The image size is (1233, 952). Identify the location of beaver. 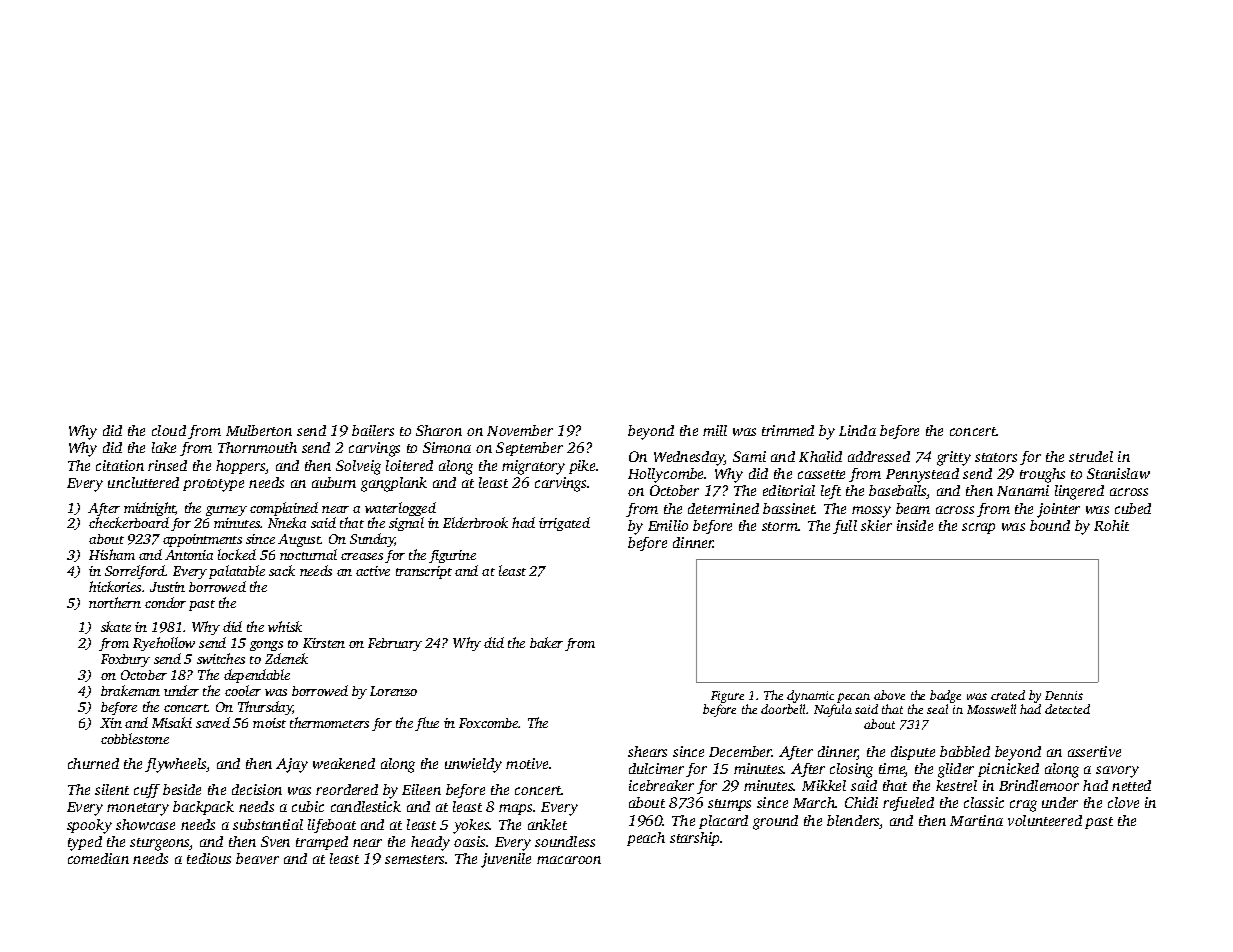
(257, 858).
